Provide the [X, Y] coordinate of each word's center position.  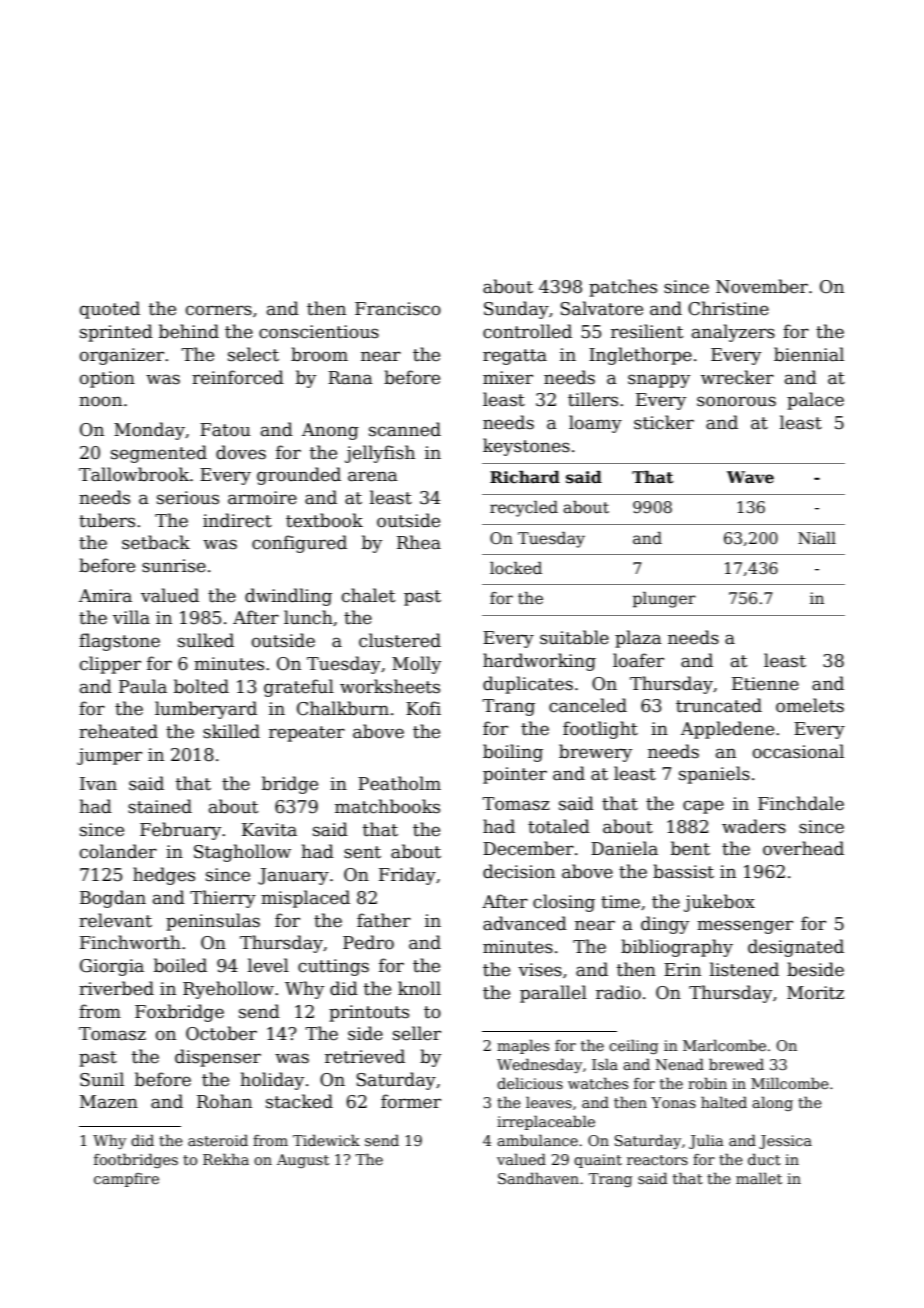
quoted [110, 310]
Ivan [98, 784]
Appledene [727, 730]
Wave [750, 477]
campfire [126, 1180]
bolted [201, 686]
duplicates [528, 685]
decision [519, 871]
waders [754, 826]
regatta [515, 357]
